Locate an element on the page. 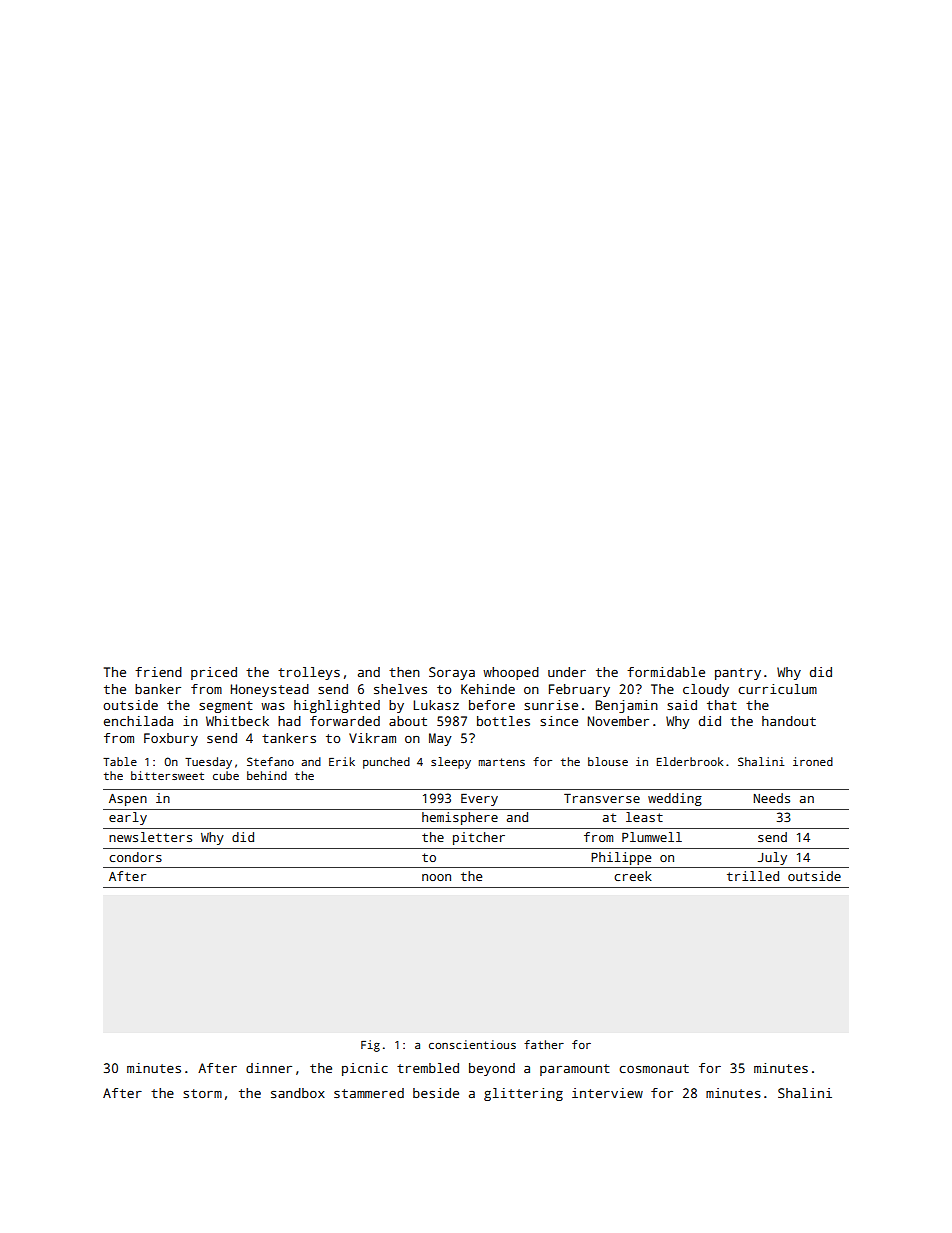 The height and width of the document is (1233, 952). newsletters is located at coordinates (150, 837).
